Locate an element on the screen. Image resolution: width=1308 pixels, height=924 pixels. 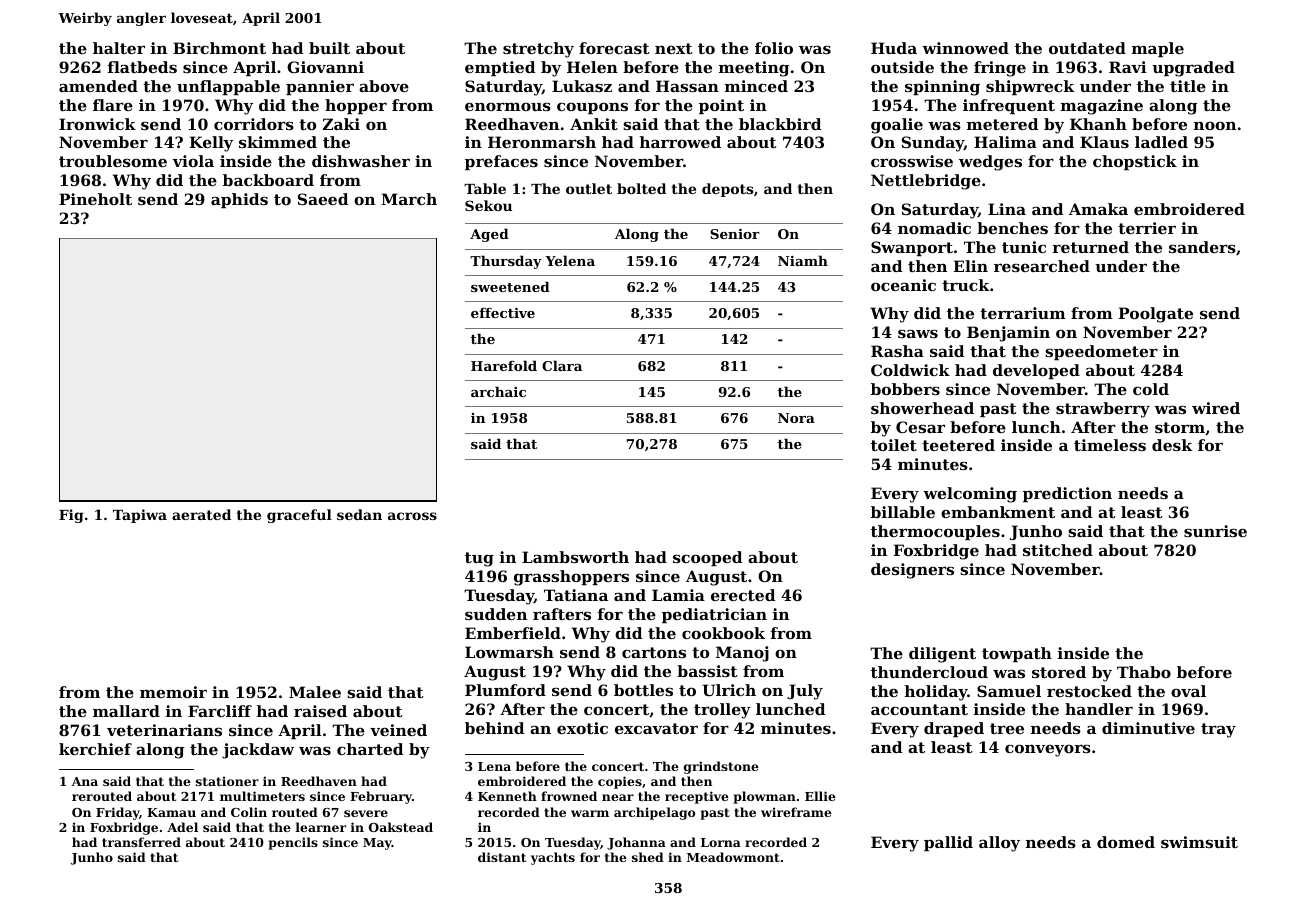
flare is located at coordinates (113, 105).
